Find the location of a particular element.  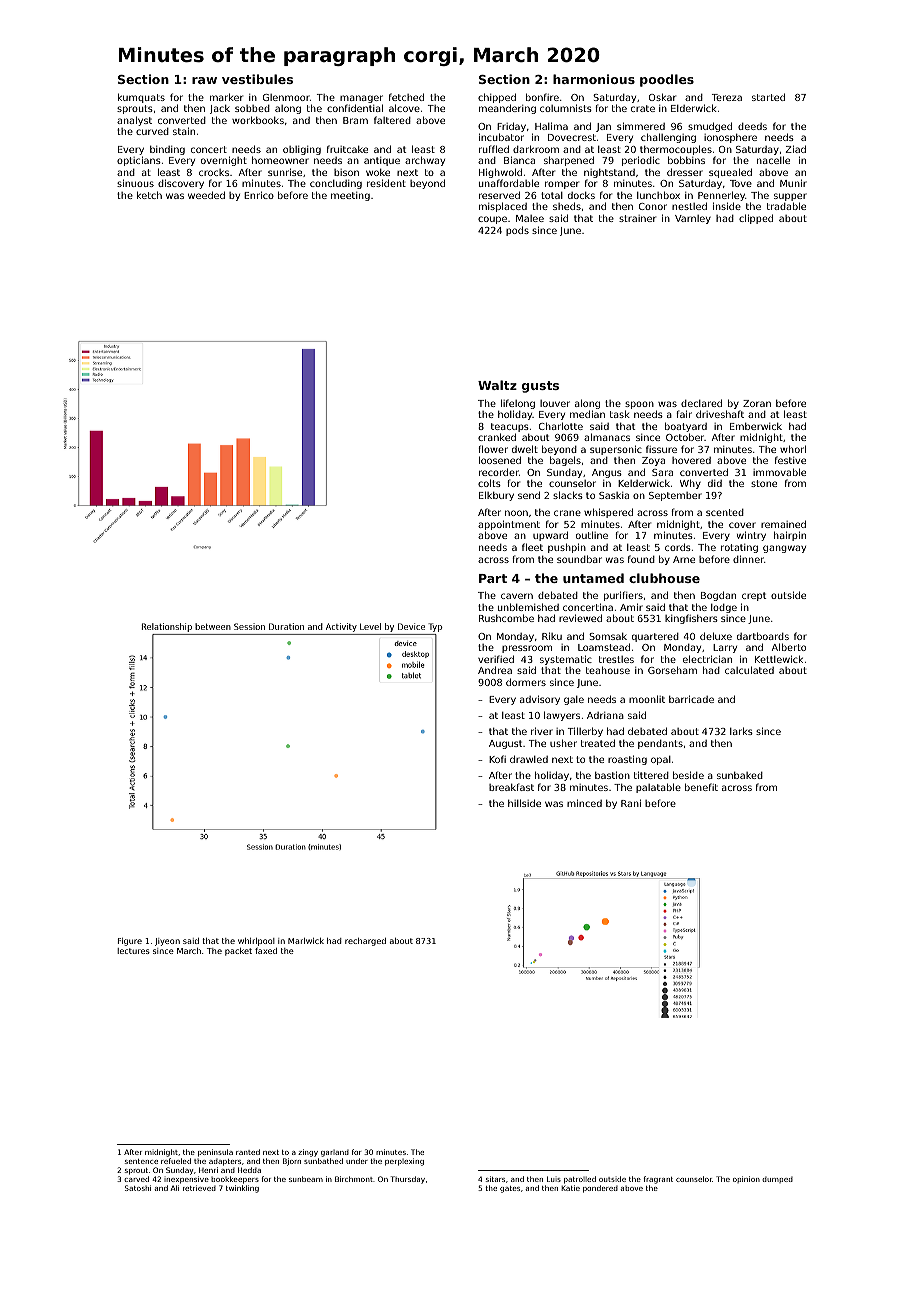

concluding is located at coordinates (336, 184).
